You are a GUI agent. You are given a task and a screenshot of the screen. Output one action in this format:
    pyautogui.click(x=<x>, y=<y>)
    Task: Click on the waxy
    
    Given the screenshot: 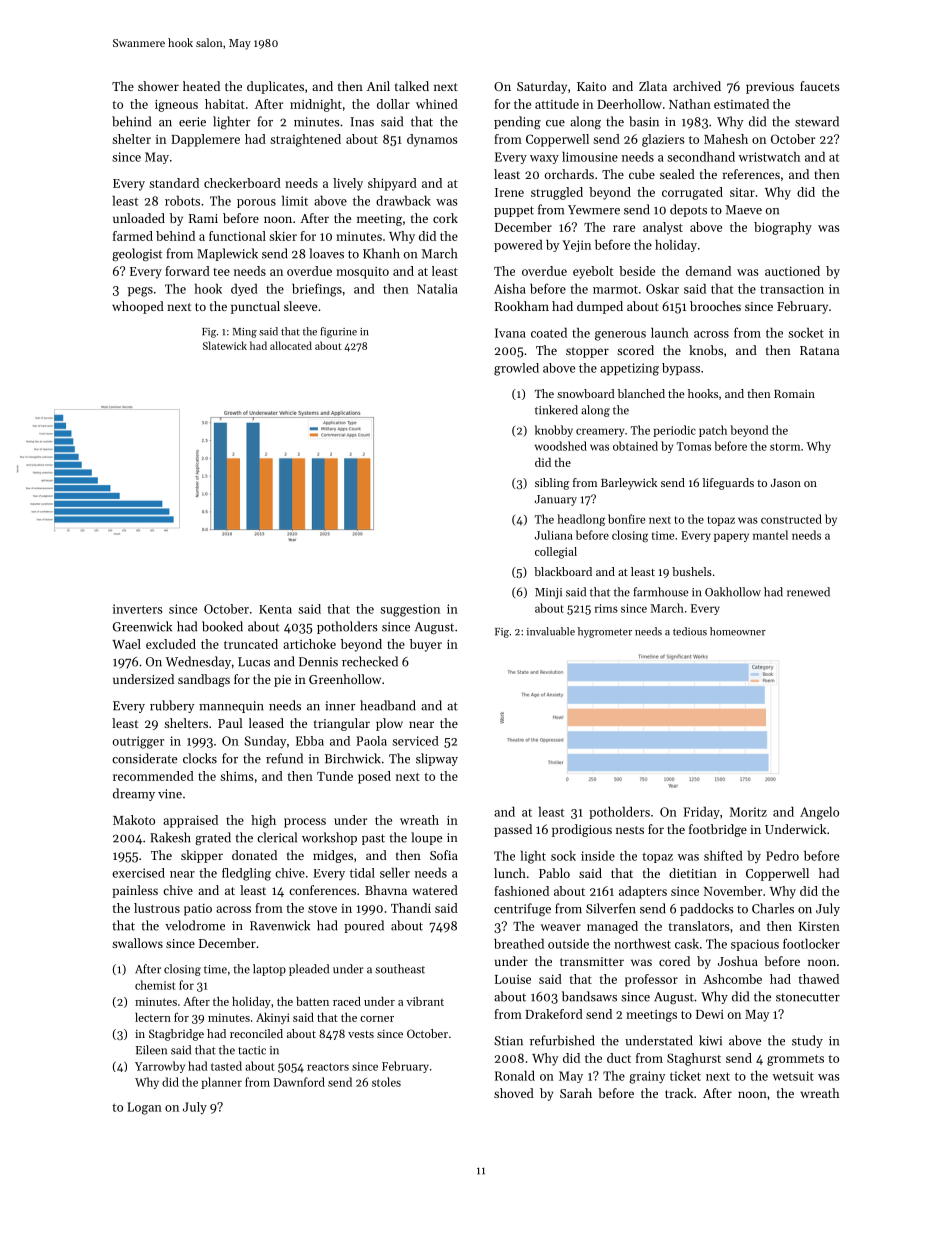 What is the action you would take?
    pyautogui.click(x=544, y=159)
